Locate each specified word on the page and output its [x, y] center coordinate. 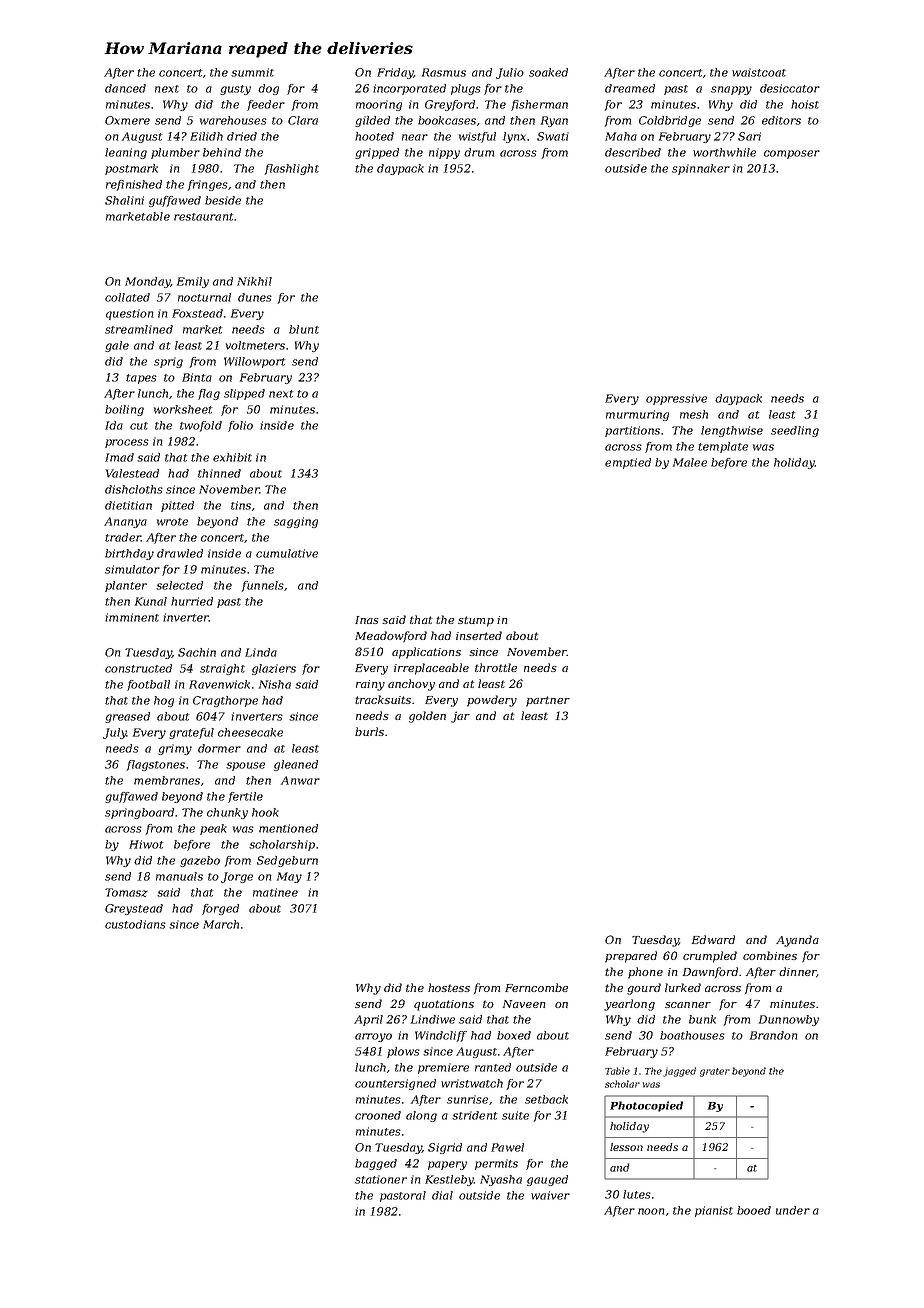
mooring [379, 105]
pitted [177, 506]
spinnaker [701, 169]
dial [442, 1195]
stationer [381, 1179]
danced [125, 88]
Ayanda [797, 941]
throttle [496, 667]
